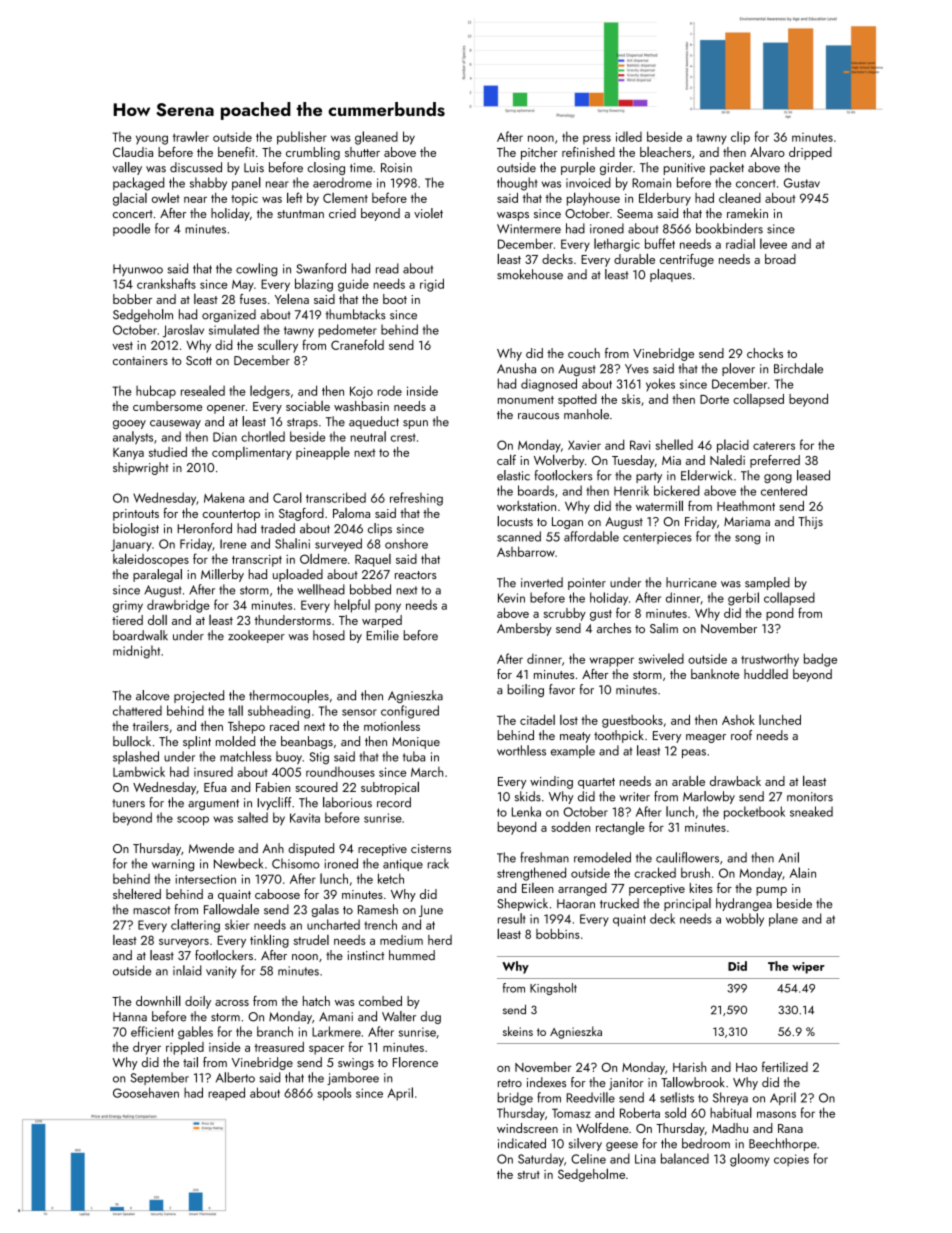 The height and width of the screenshot is (1233, 952). What do you see at coordinates (199, 696) in the screenshot?
I see `projected` at bounding box center [199, 696].
